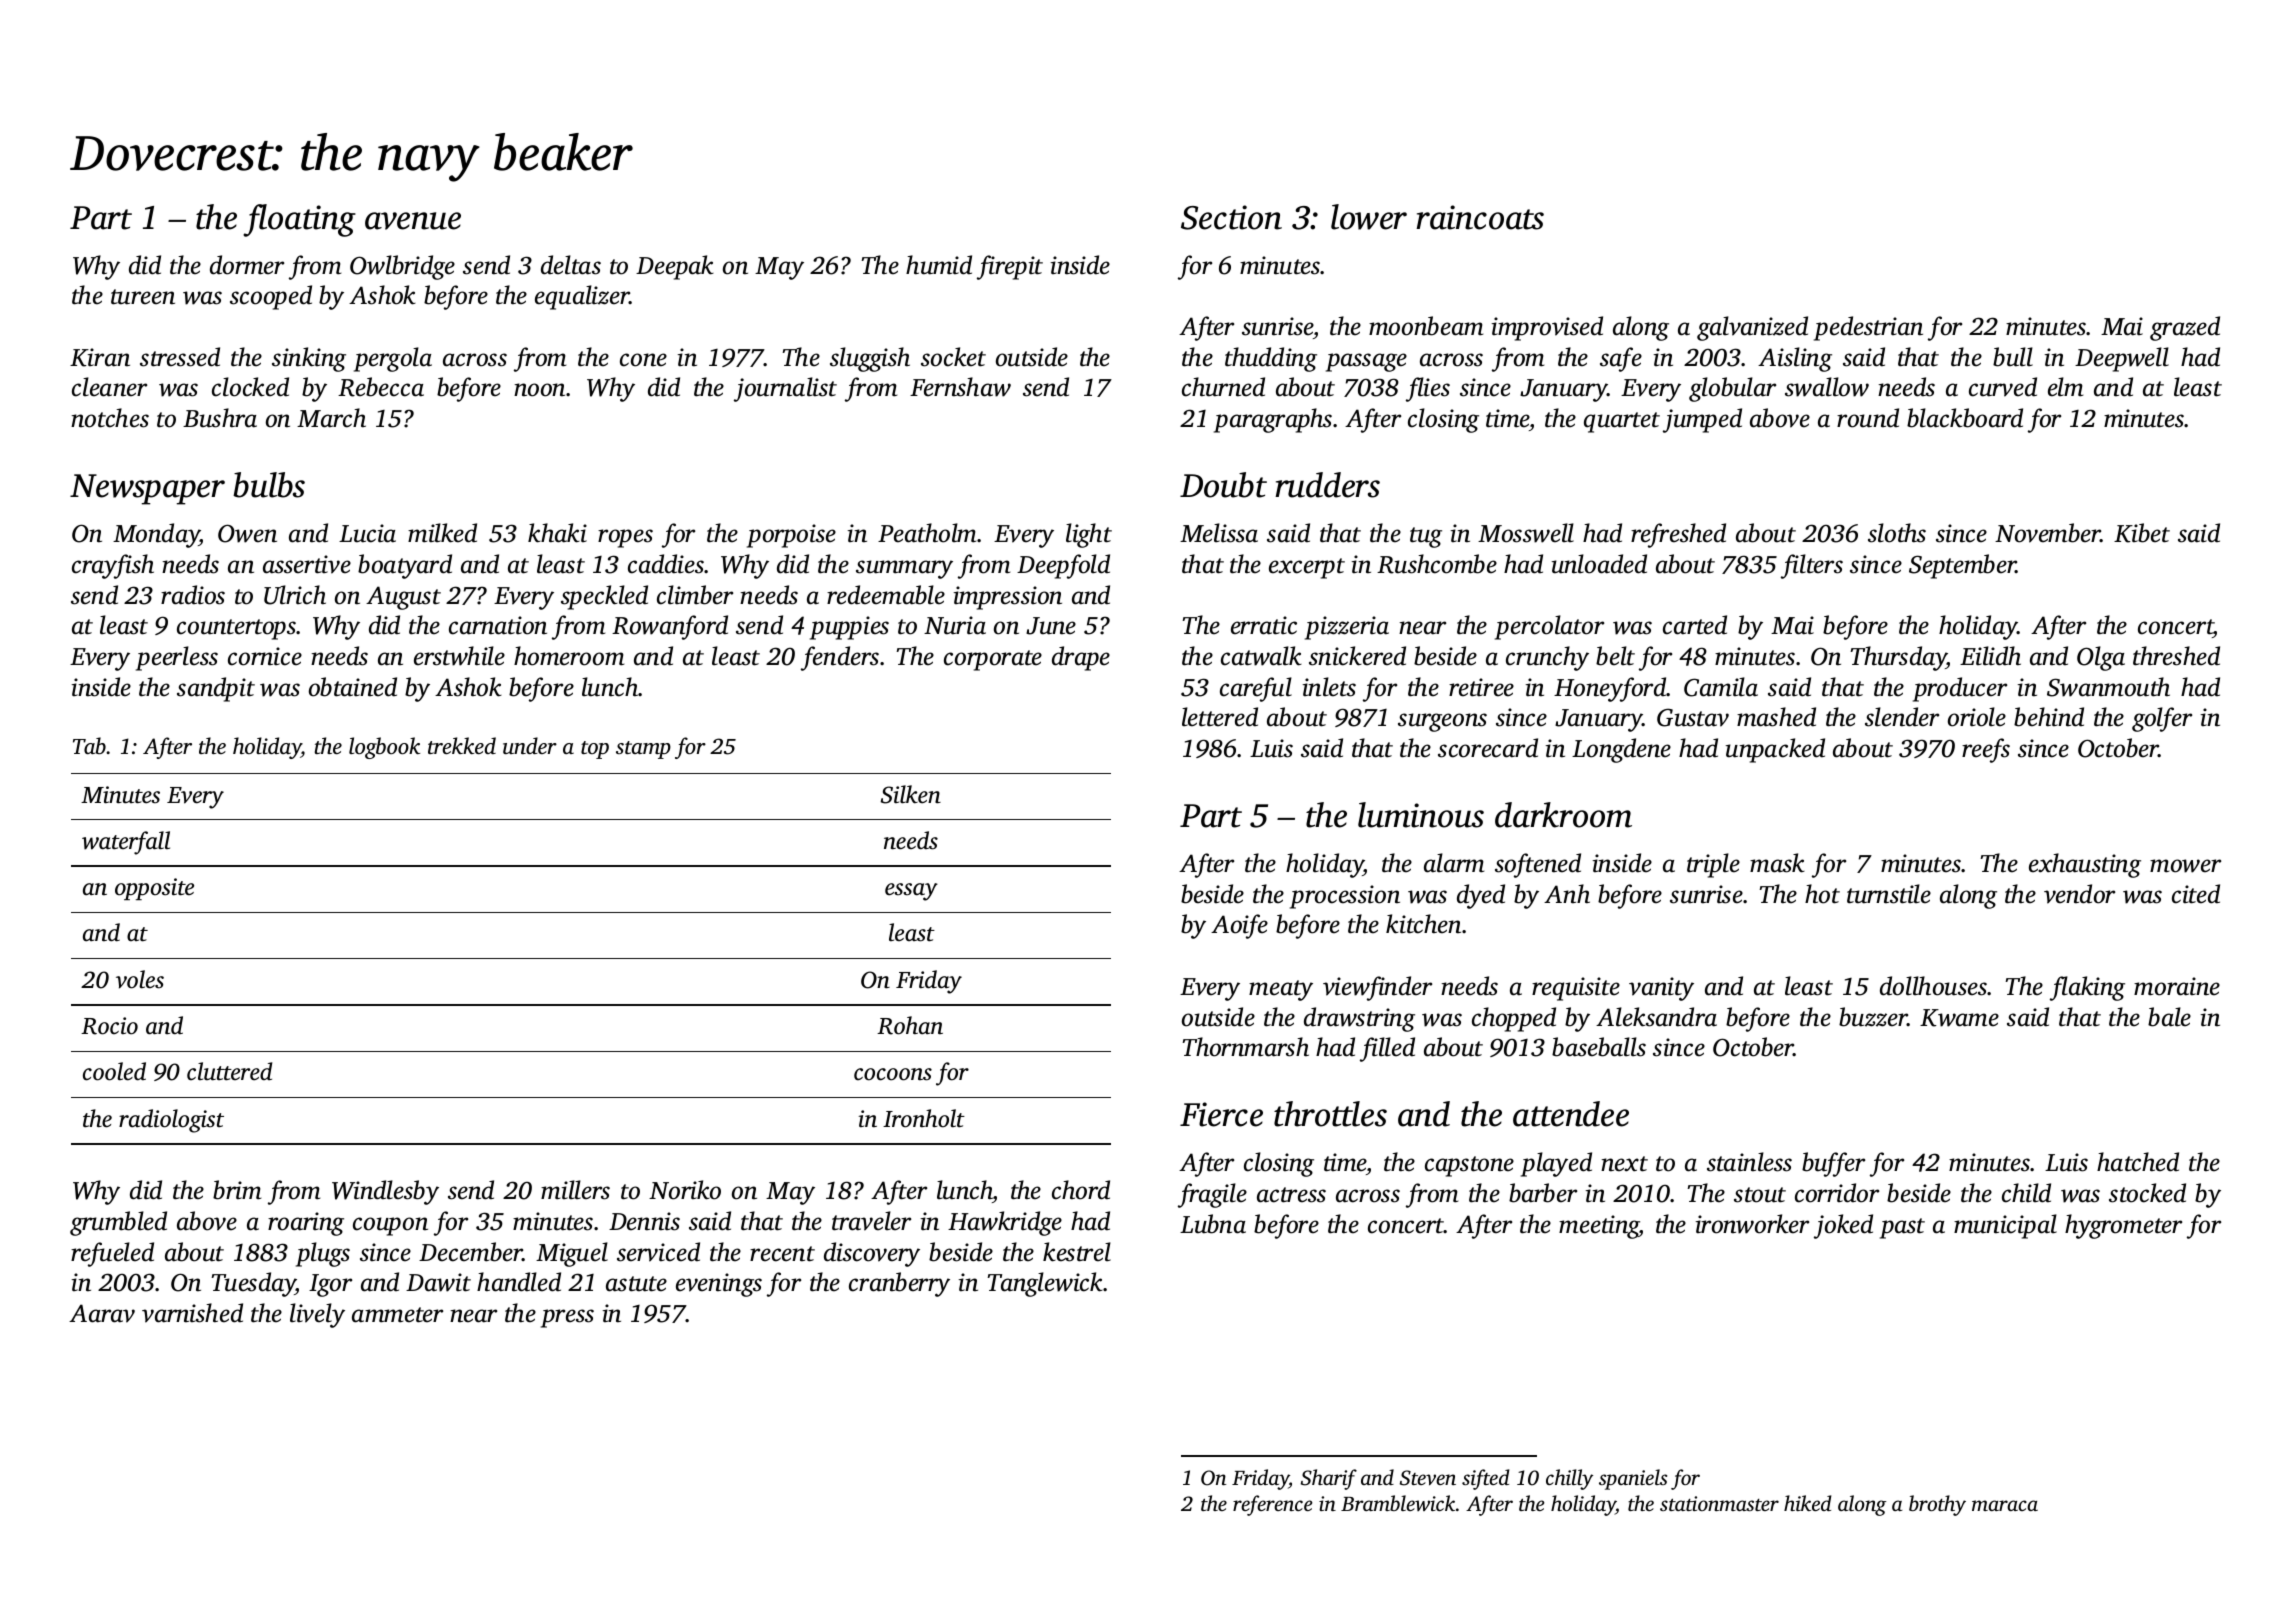 The width and height of the image is (2292, 1620). What do you see at coordinates (143, 297) in the image?
I see `tureen` at bounding box center [143, 297].
